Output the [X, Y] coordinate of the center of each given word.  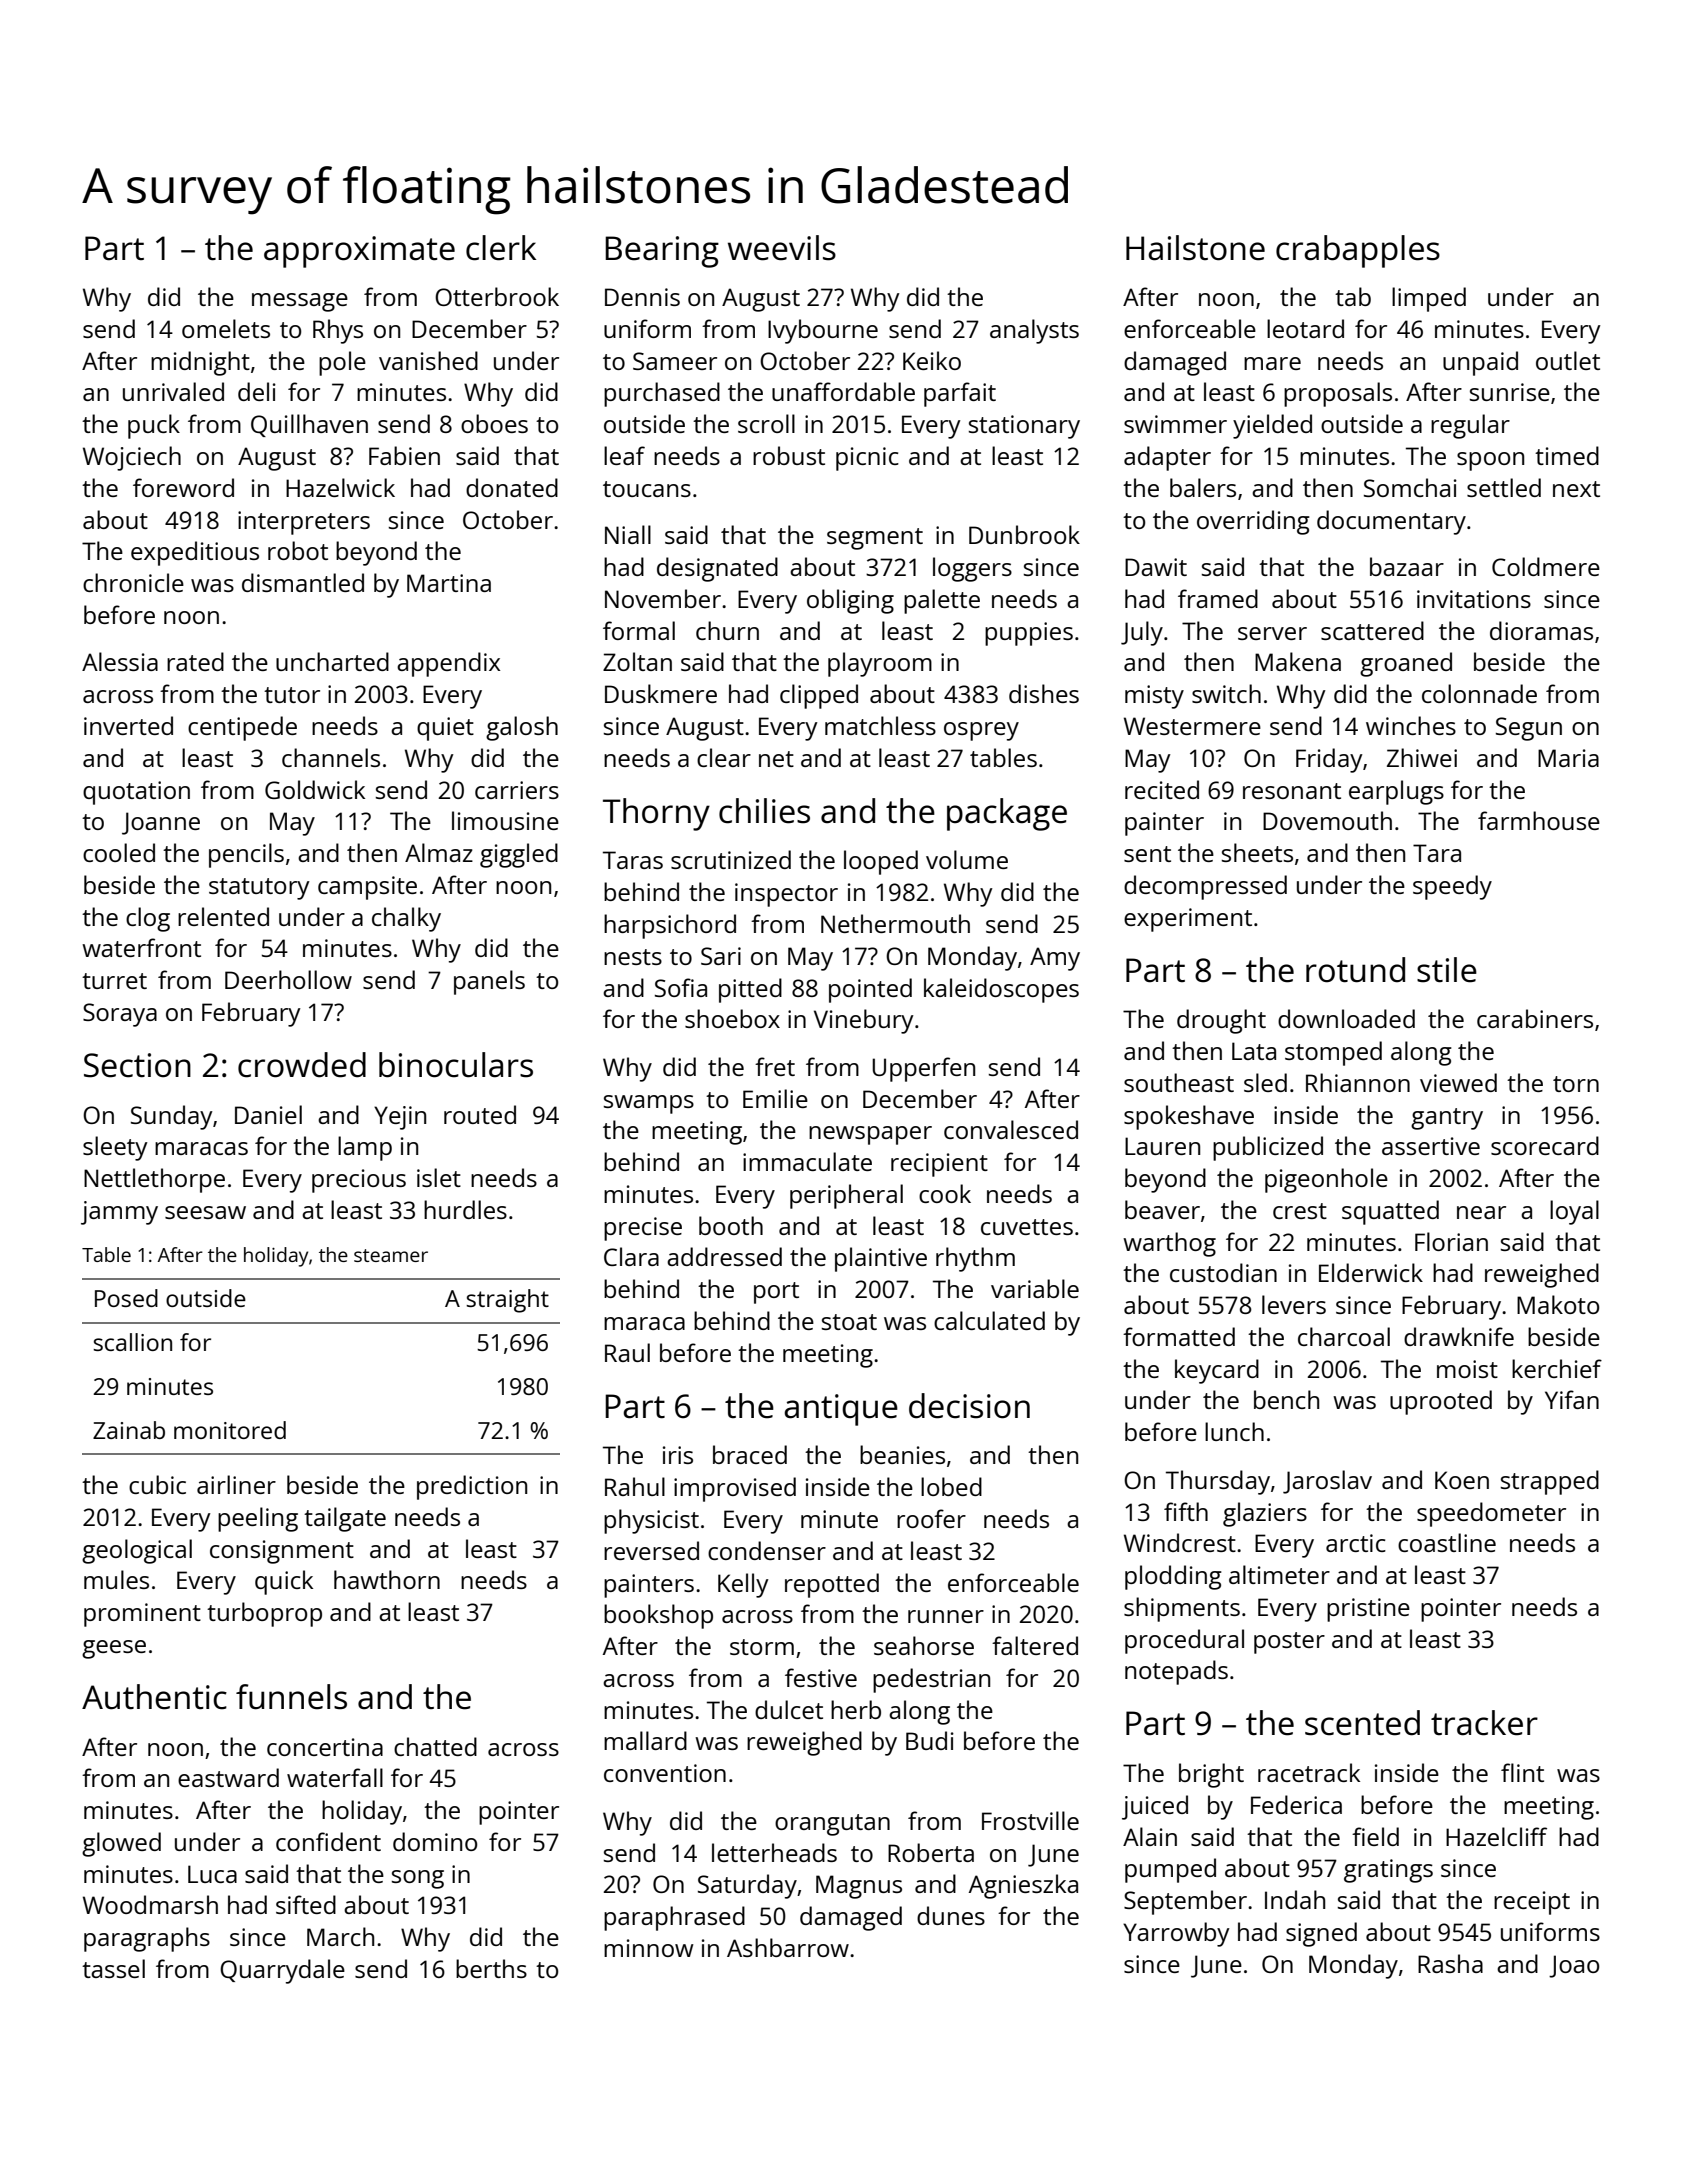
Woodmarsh [150, 1904]
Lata [1254, 1051]
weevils [782, 248]
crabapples [1358, 251]
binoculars [456, 1065]
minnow [649, 1948]
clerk [501, 248]
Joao [1574, 1966]
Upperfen [923, 1069]
